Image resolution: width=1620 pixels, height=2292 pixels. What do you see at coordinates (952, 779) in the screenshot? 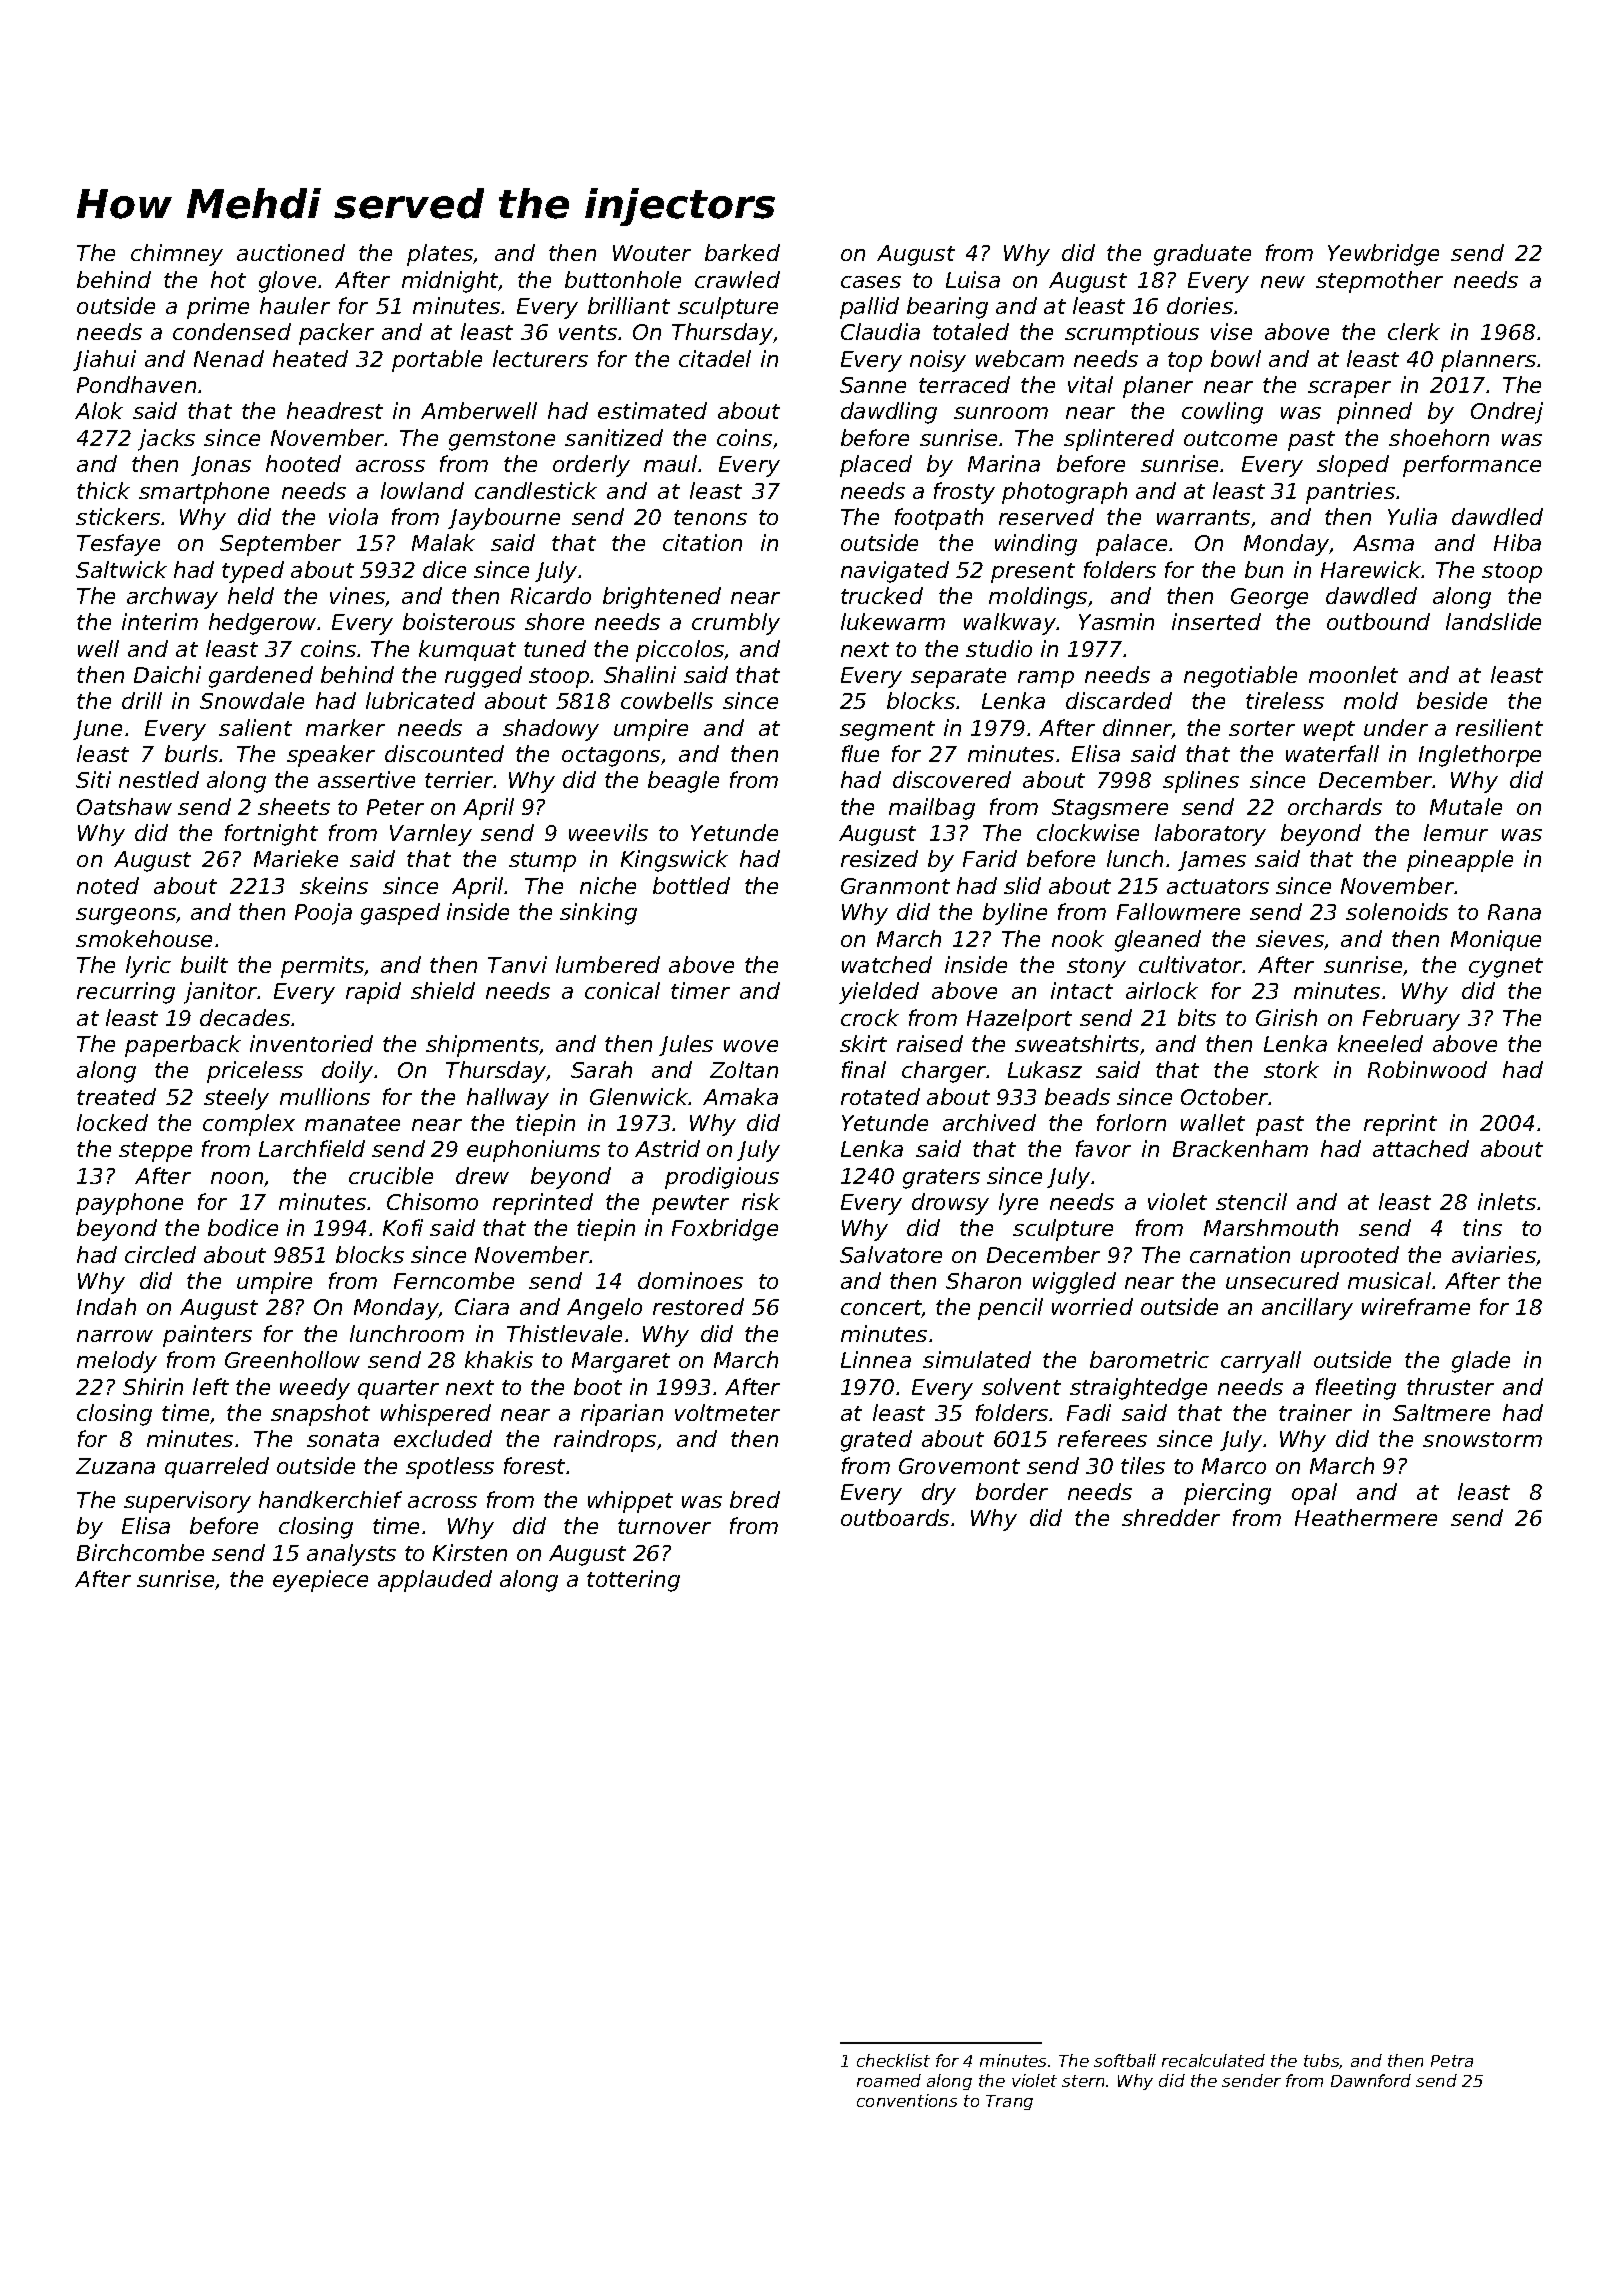
I see `discovered` at bounding box center [952, 779].
